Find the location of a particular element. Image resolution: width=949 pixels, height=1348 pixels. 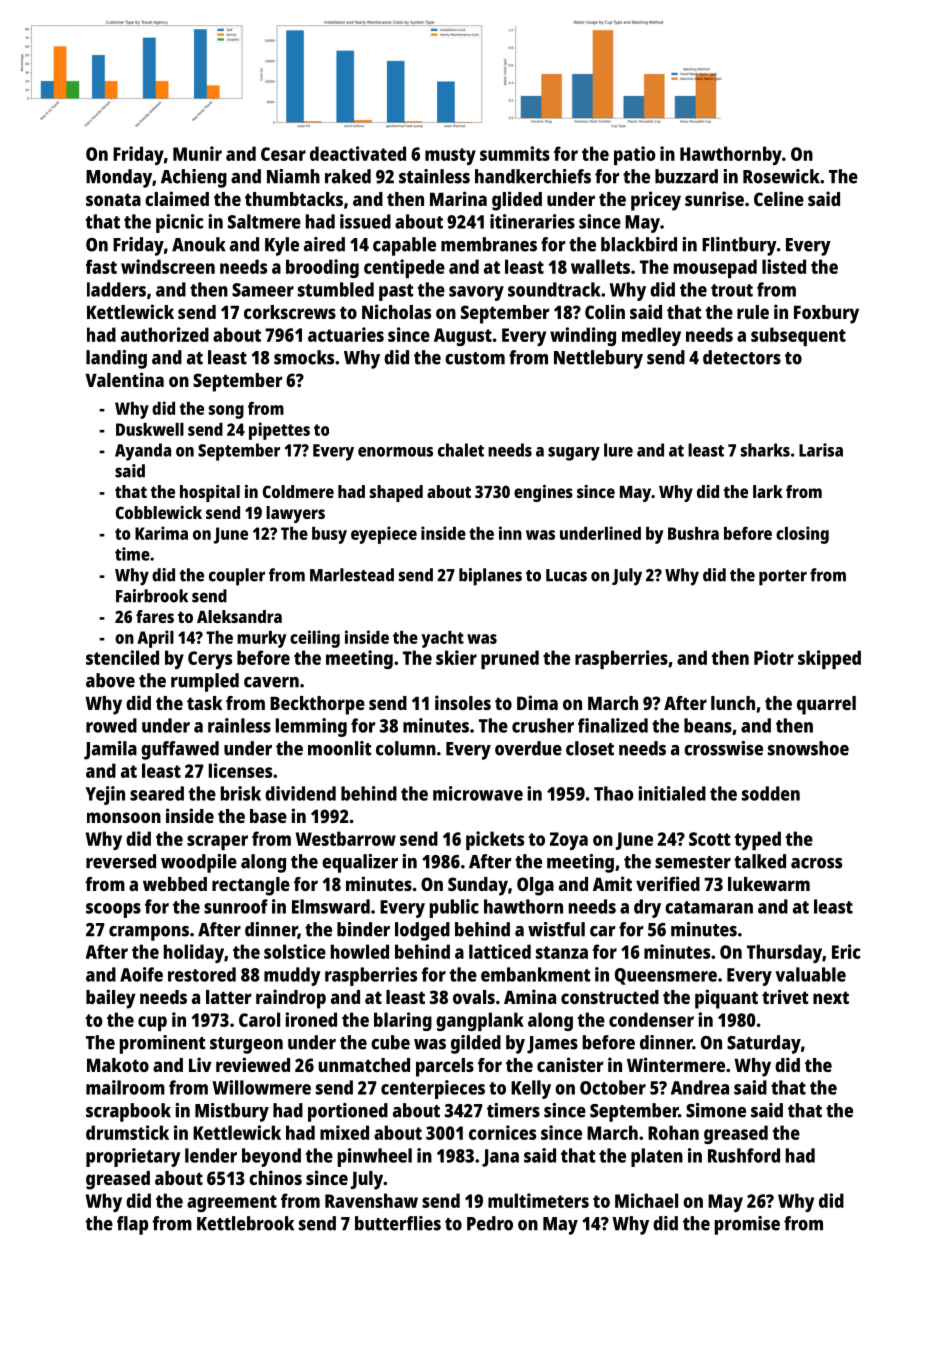

Pedro is located at coordinates (490, 1223).
